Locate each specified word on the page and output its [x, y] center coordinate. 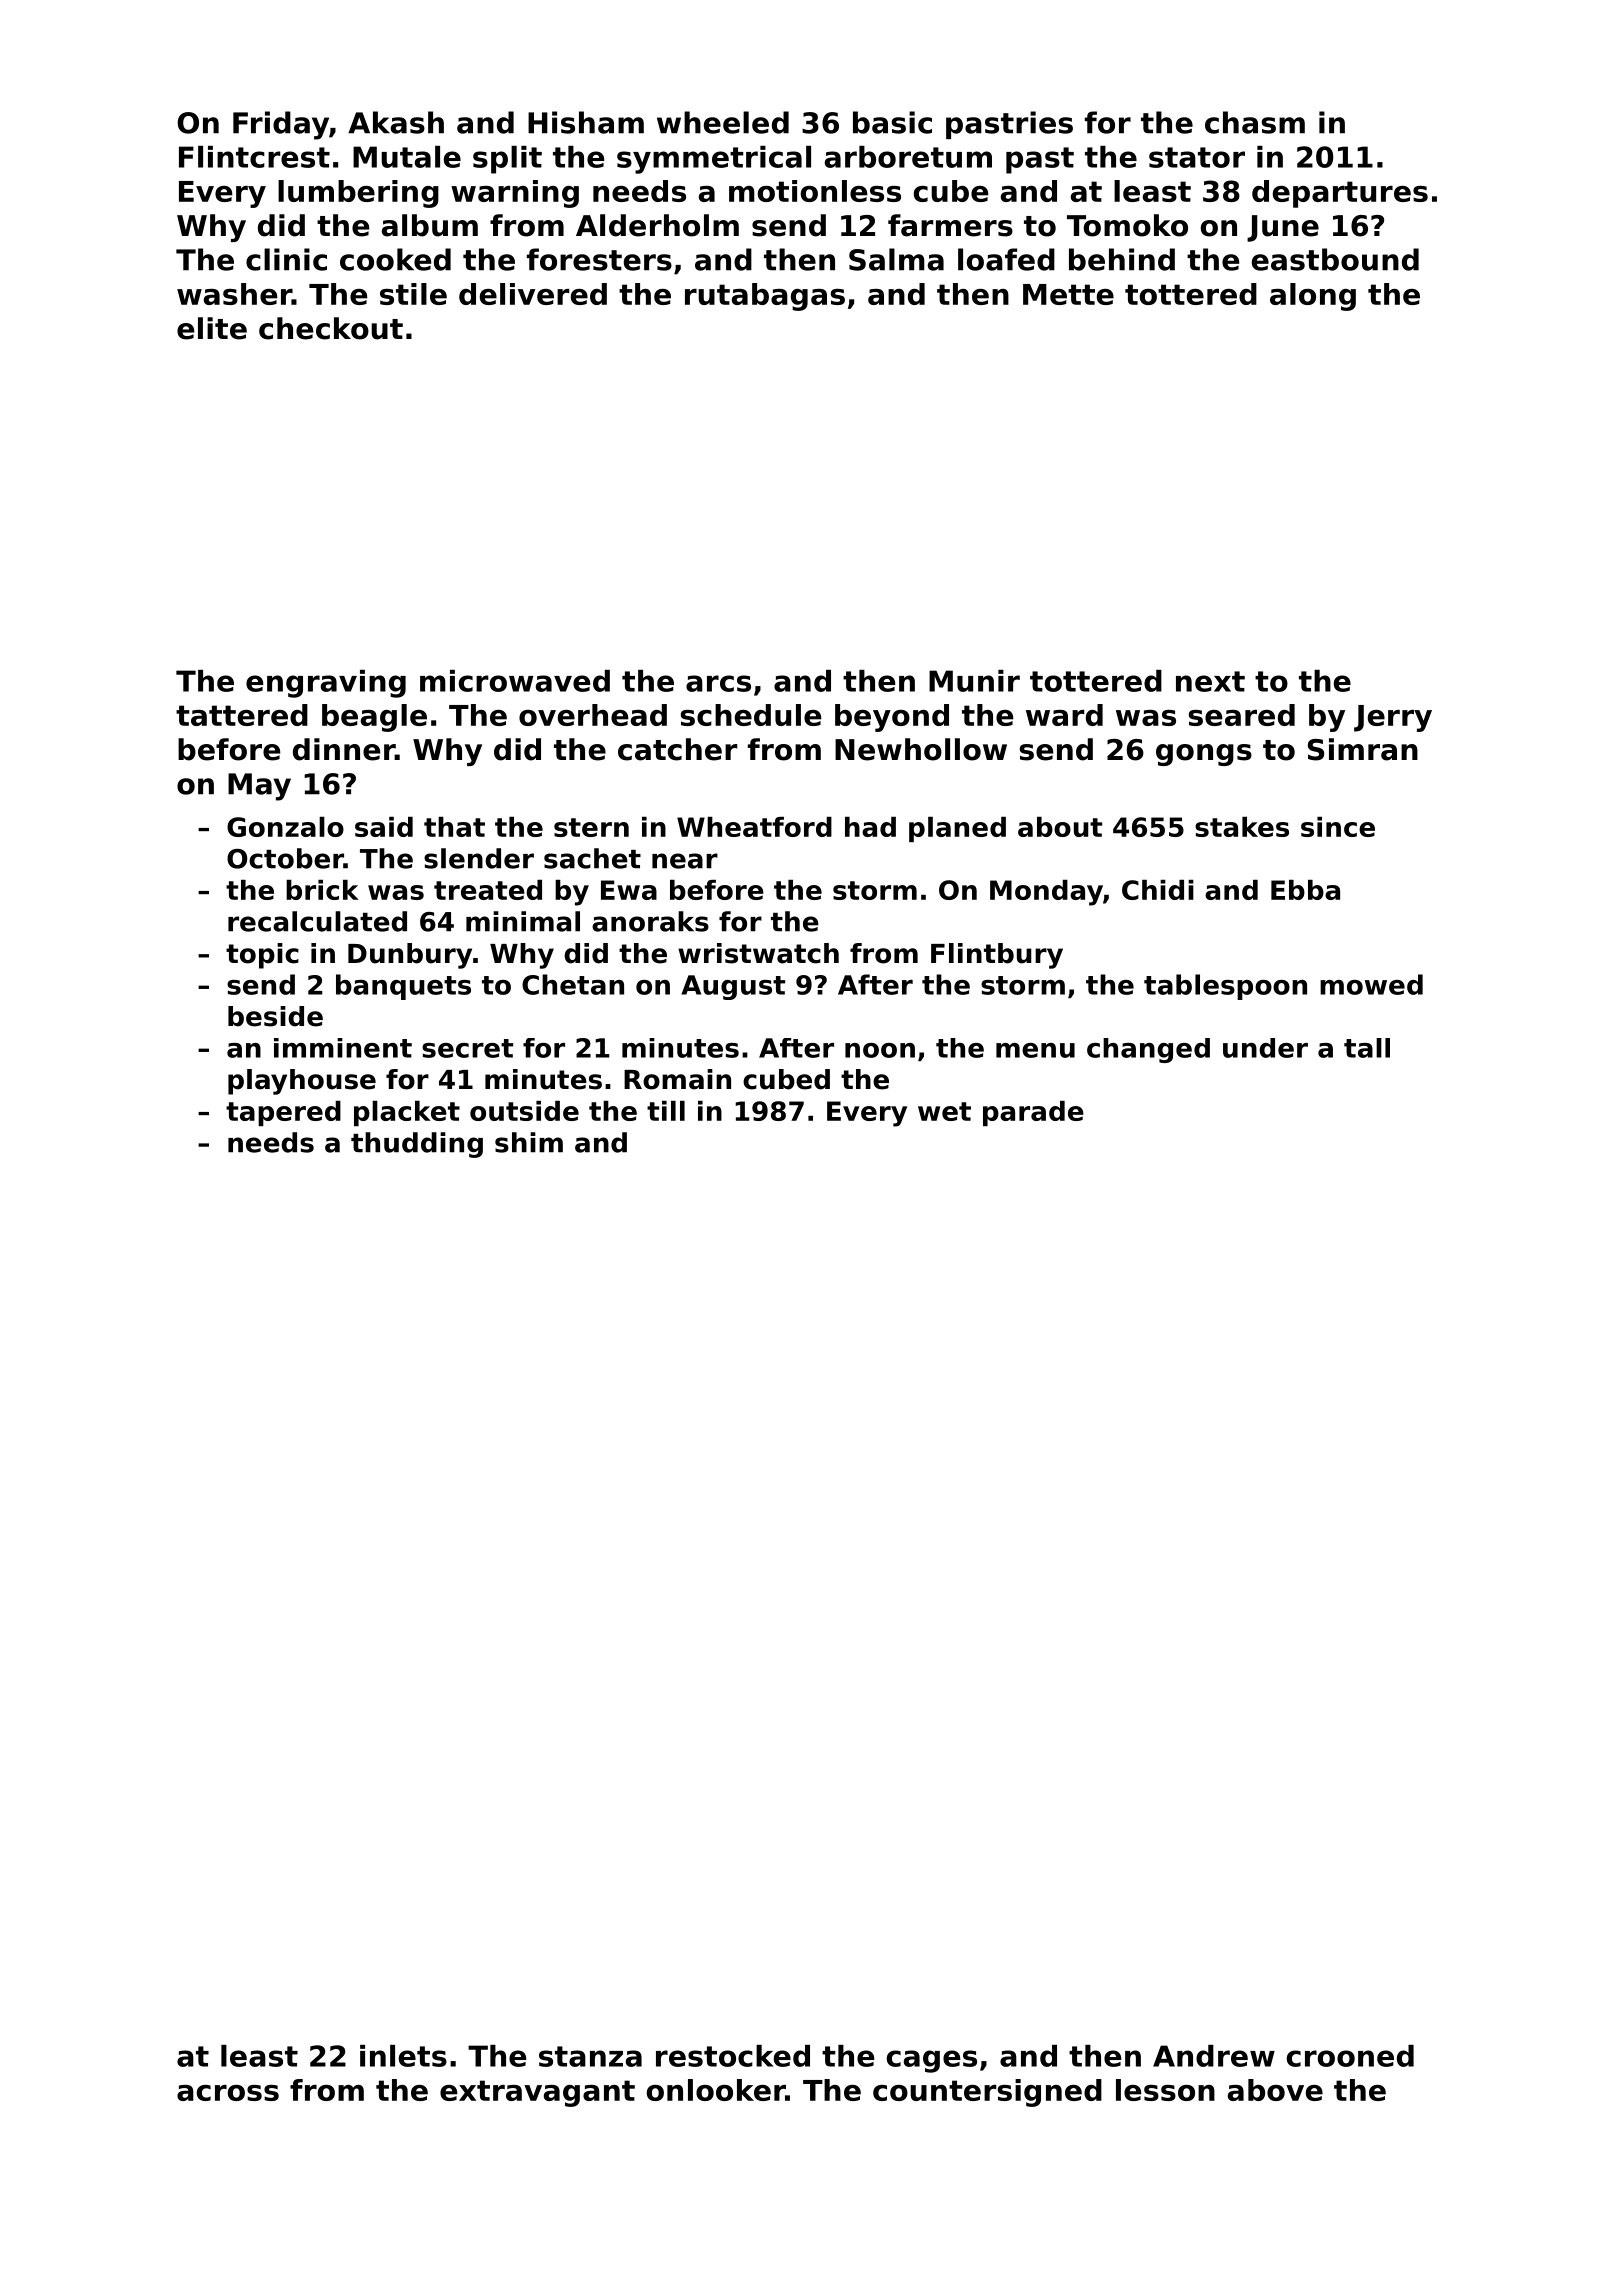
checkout [331, 328]
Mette [1068, 294]
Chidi [1158, 890]
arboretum [908, 157]
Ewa [629, 890]
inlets [403, 2056]
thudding [417, 1145]
